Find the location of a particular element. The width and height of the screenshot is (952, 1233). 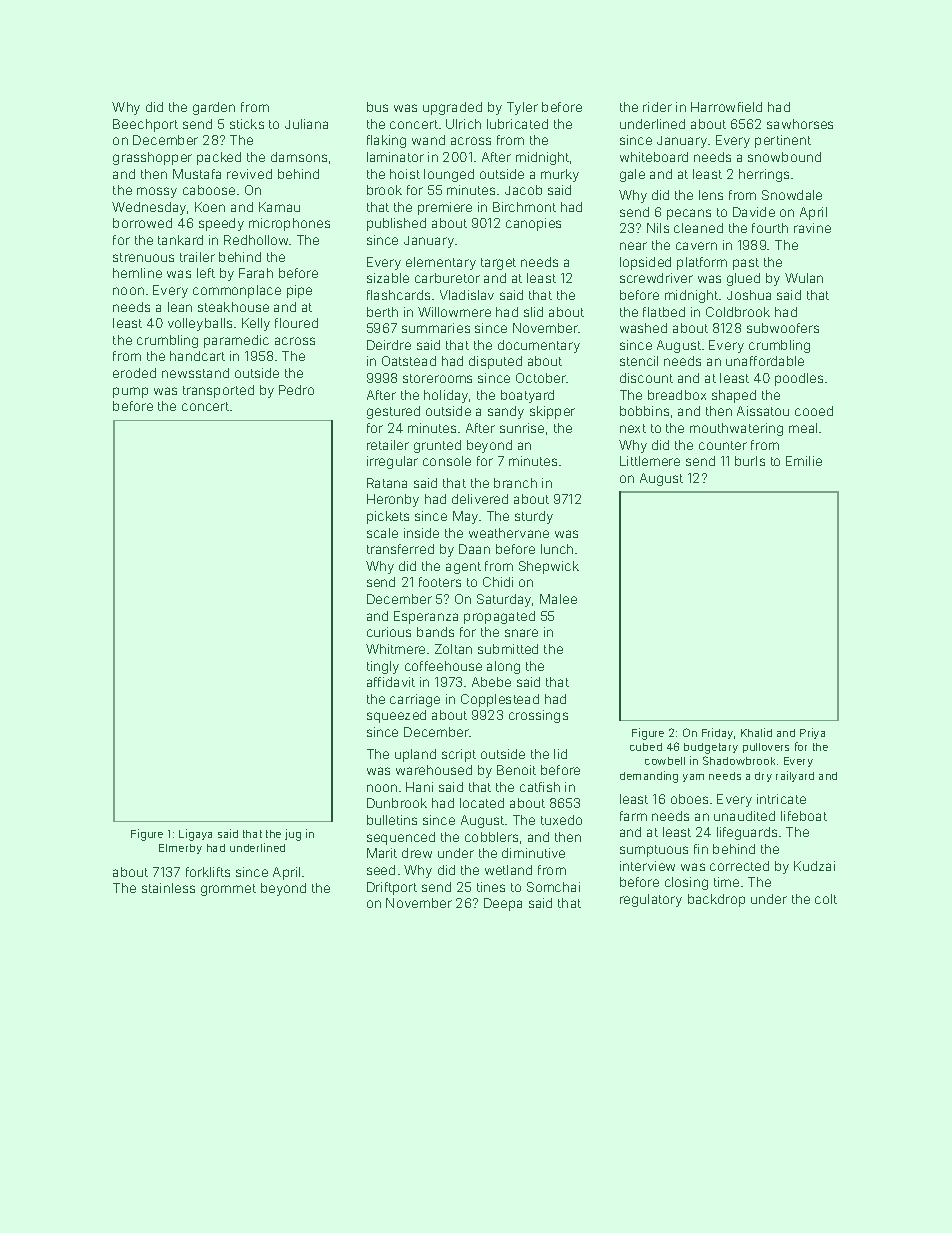

fourth is located at coordinates (770, 228).
